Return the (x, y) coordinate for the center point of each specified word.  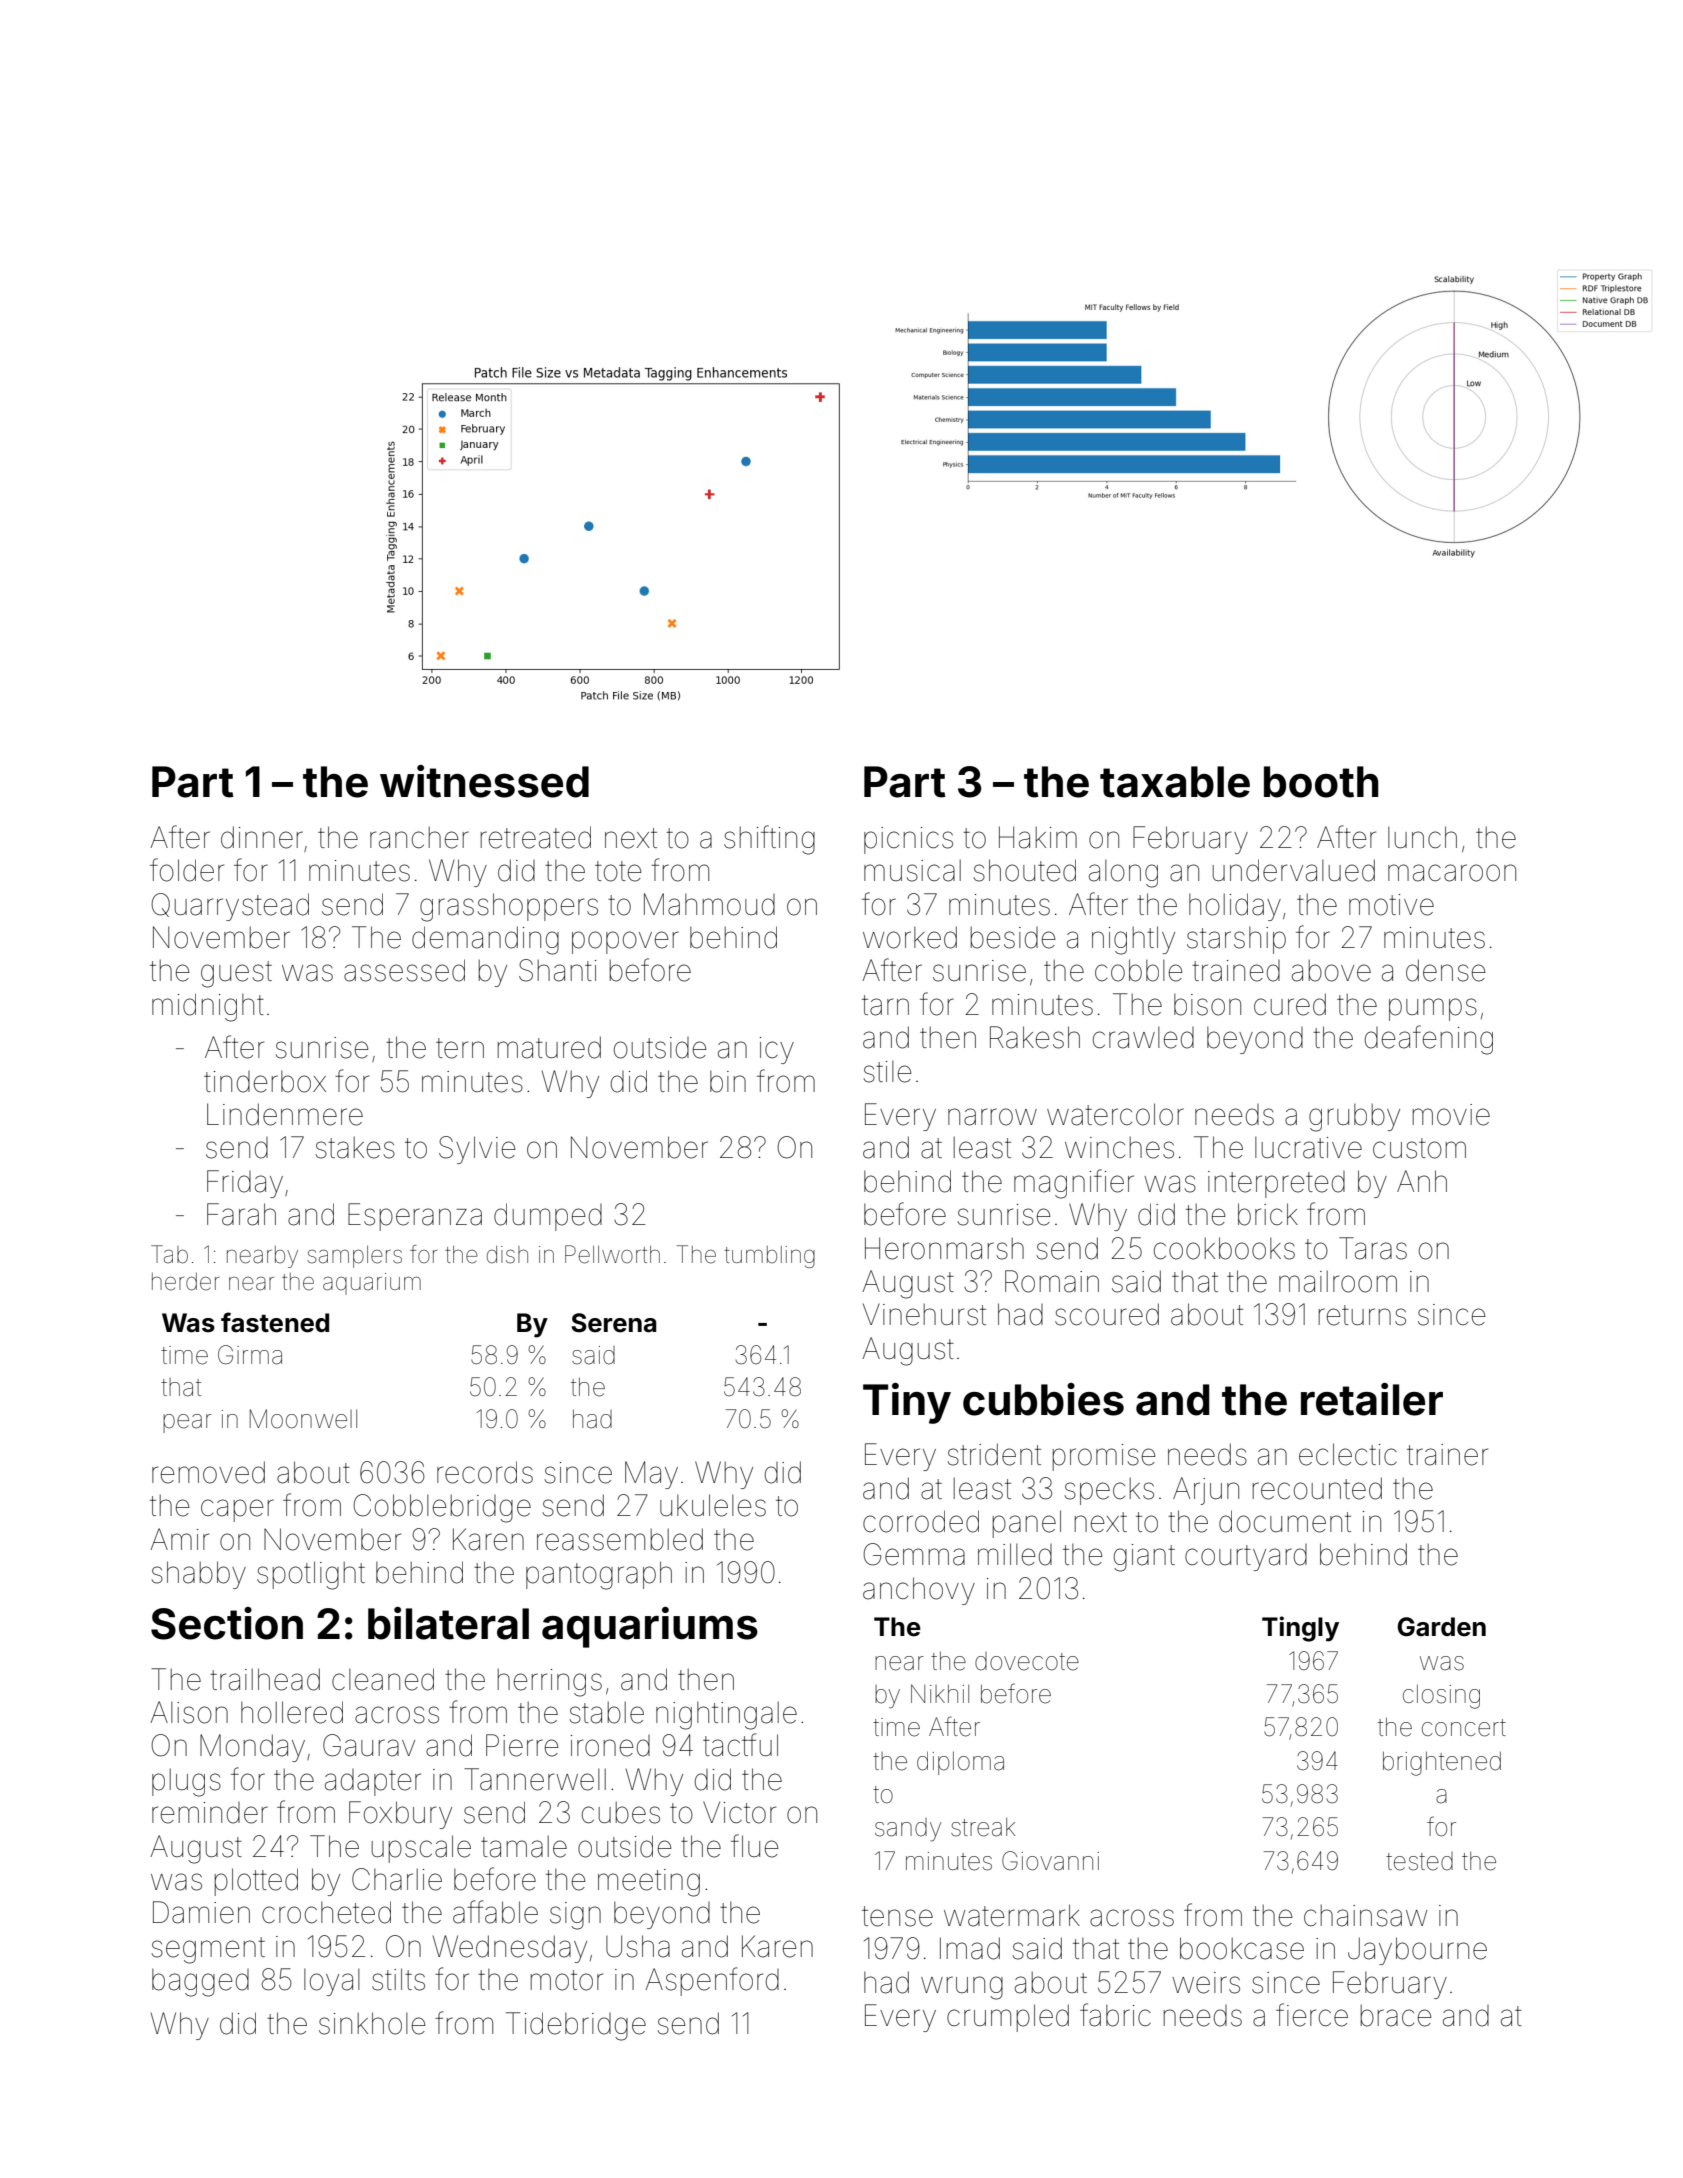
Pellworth (612, 1254)
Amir (179, 1539)
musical (912, 870)
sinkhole (372, 2023)
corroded (921, 1521)
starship (1236, 940)
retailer (1372, 1399)
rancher (419, 837)
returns (1362, 1315)
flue (754, 1846)
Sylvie (477, 1150)
